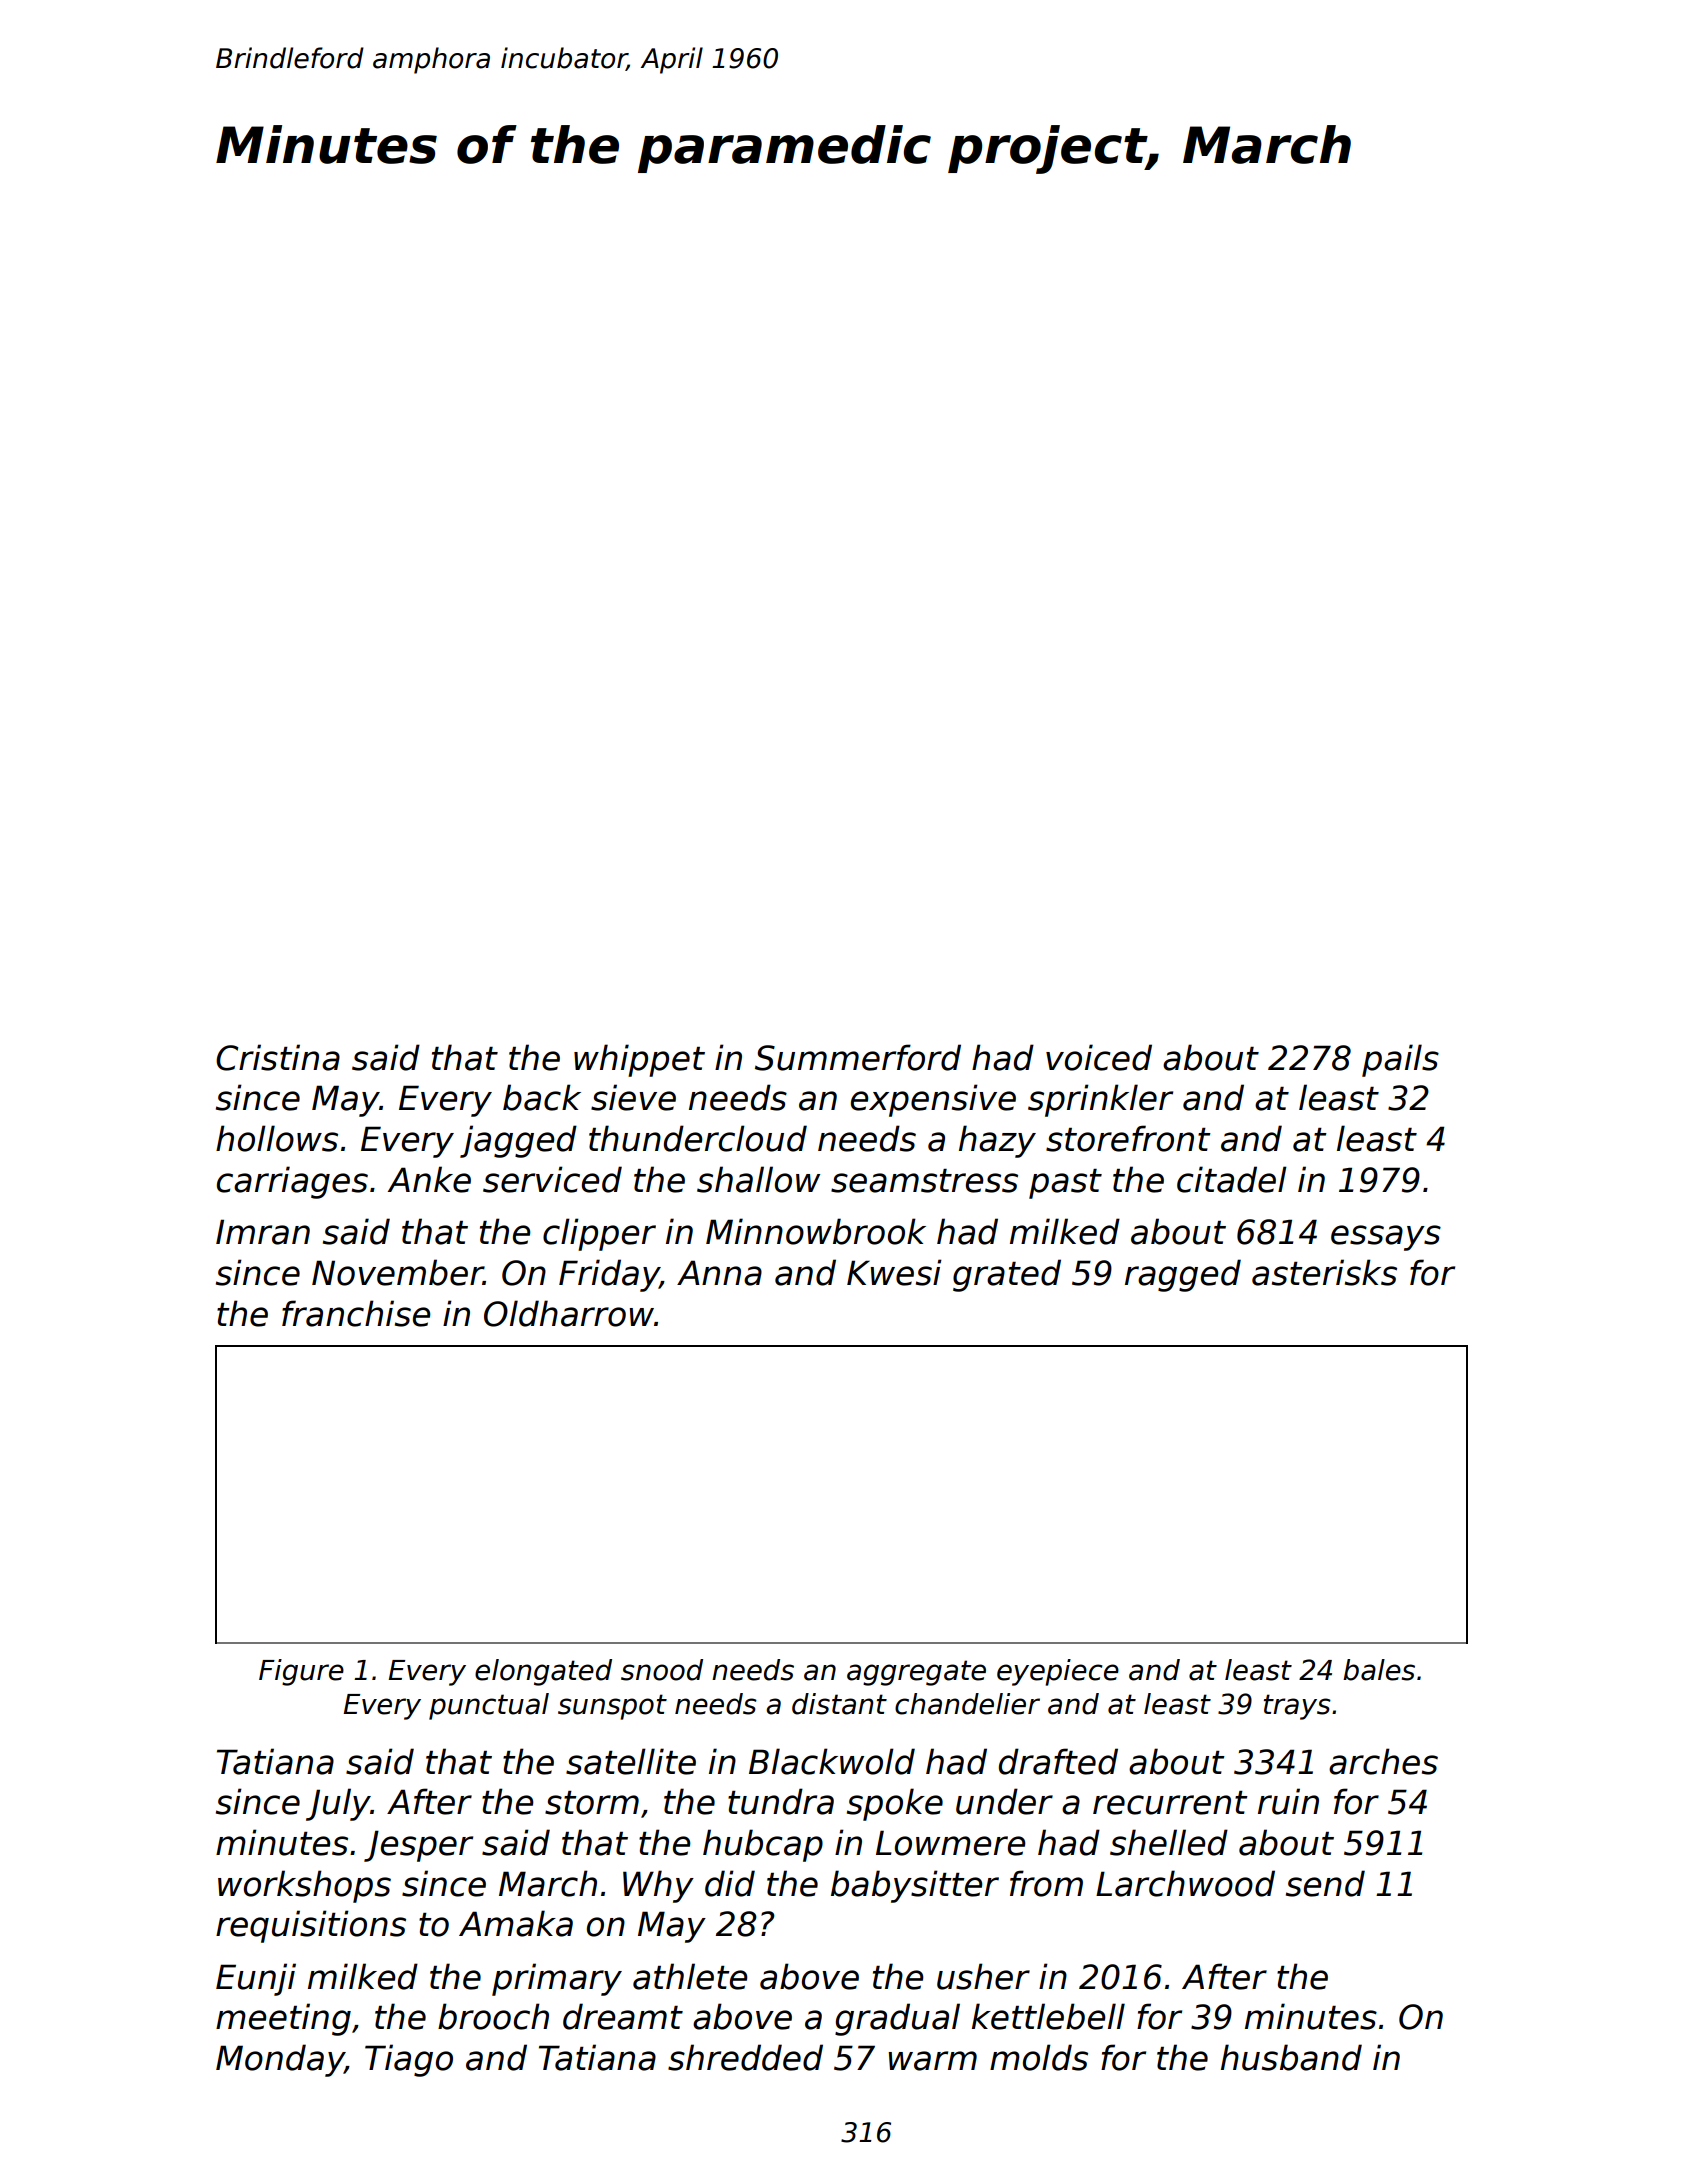 The width and height of the document is (1683, 2178). I want to click on hazy, so click(997, 1141).
